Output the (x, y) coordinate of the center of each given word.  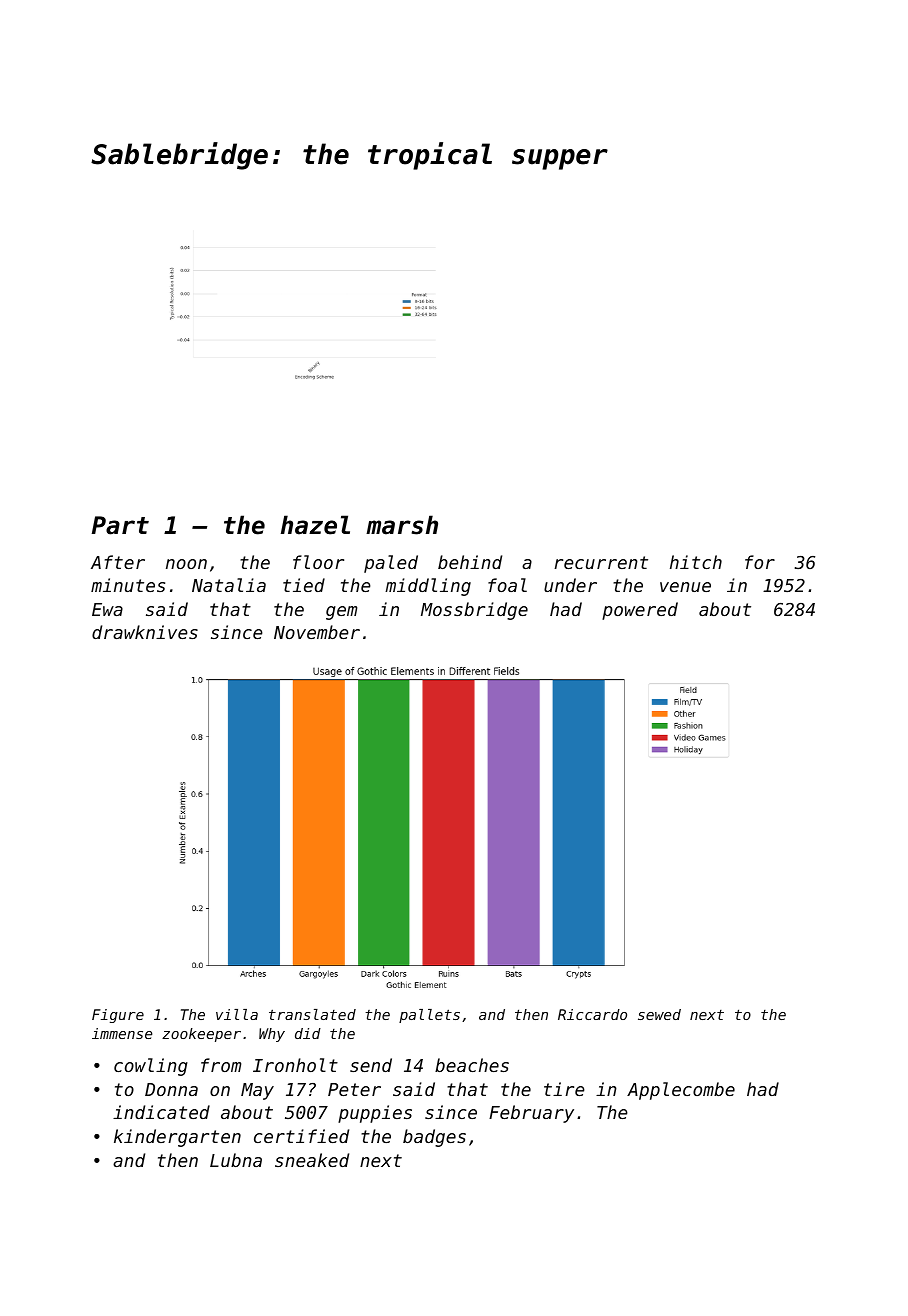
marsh (402, 525)
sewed (659, 1014)
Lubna (236, 1160)
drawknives (145, 632)
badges (434, 1138)
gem (341, 613)
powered (640, 611)
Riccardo (592, 1014)
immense (122, 1033)
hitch (696, 562)
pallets (429, 1016)
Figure (118, 1016)
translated (312, 1014)
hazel (315, 525)
